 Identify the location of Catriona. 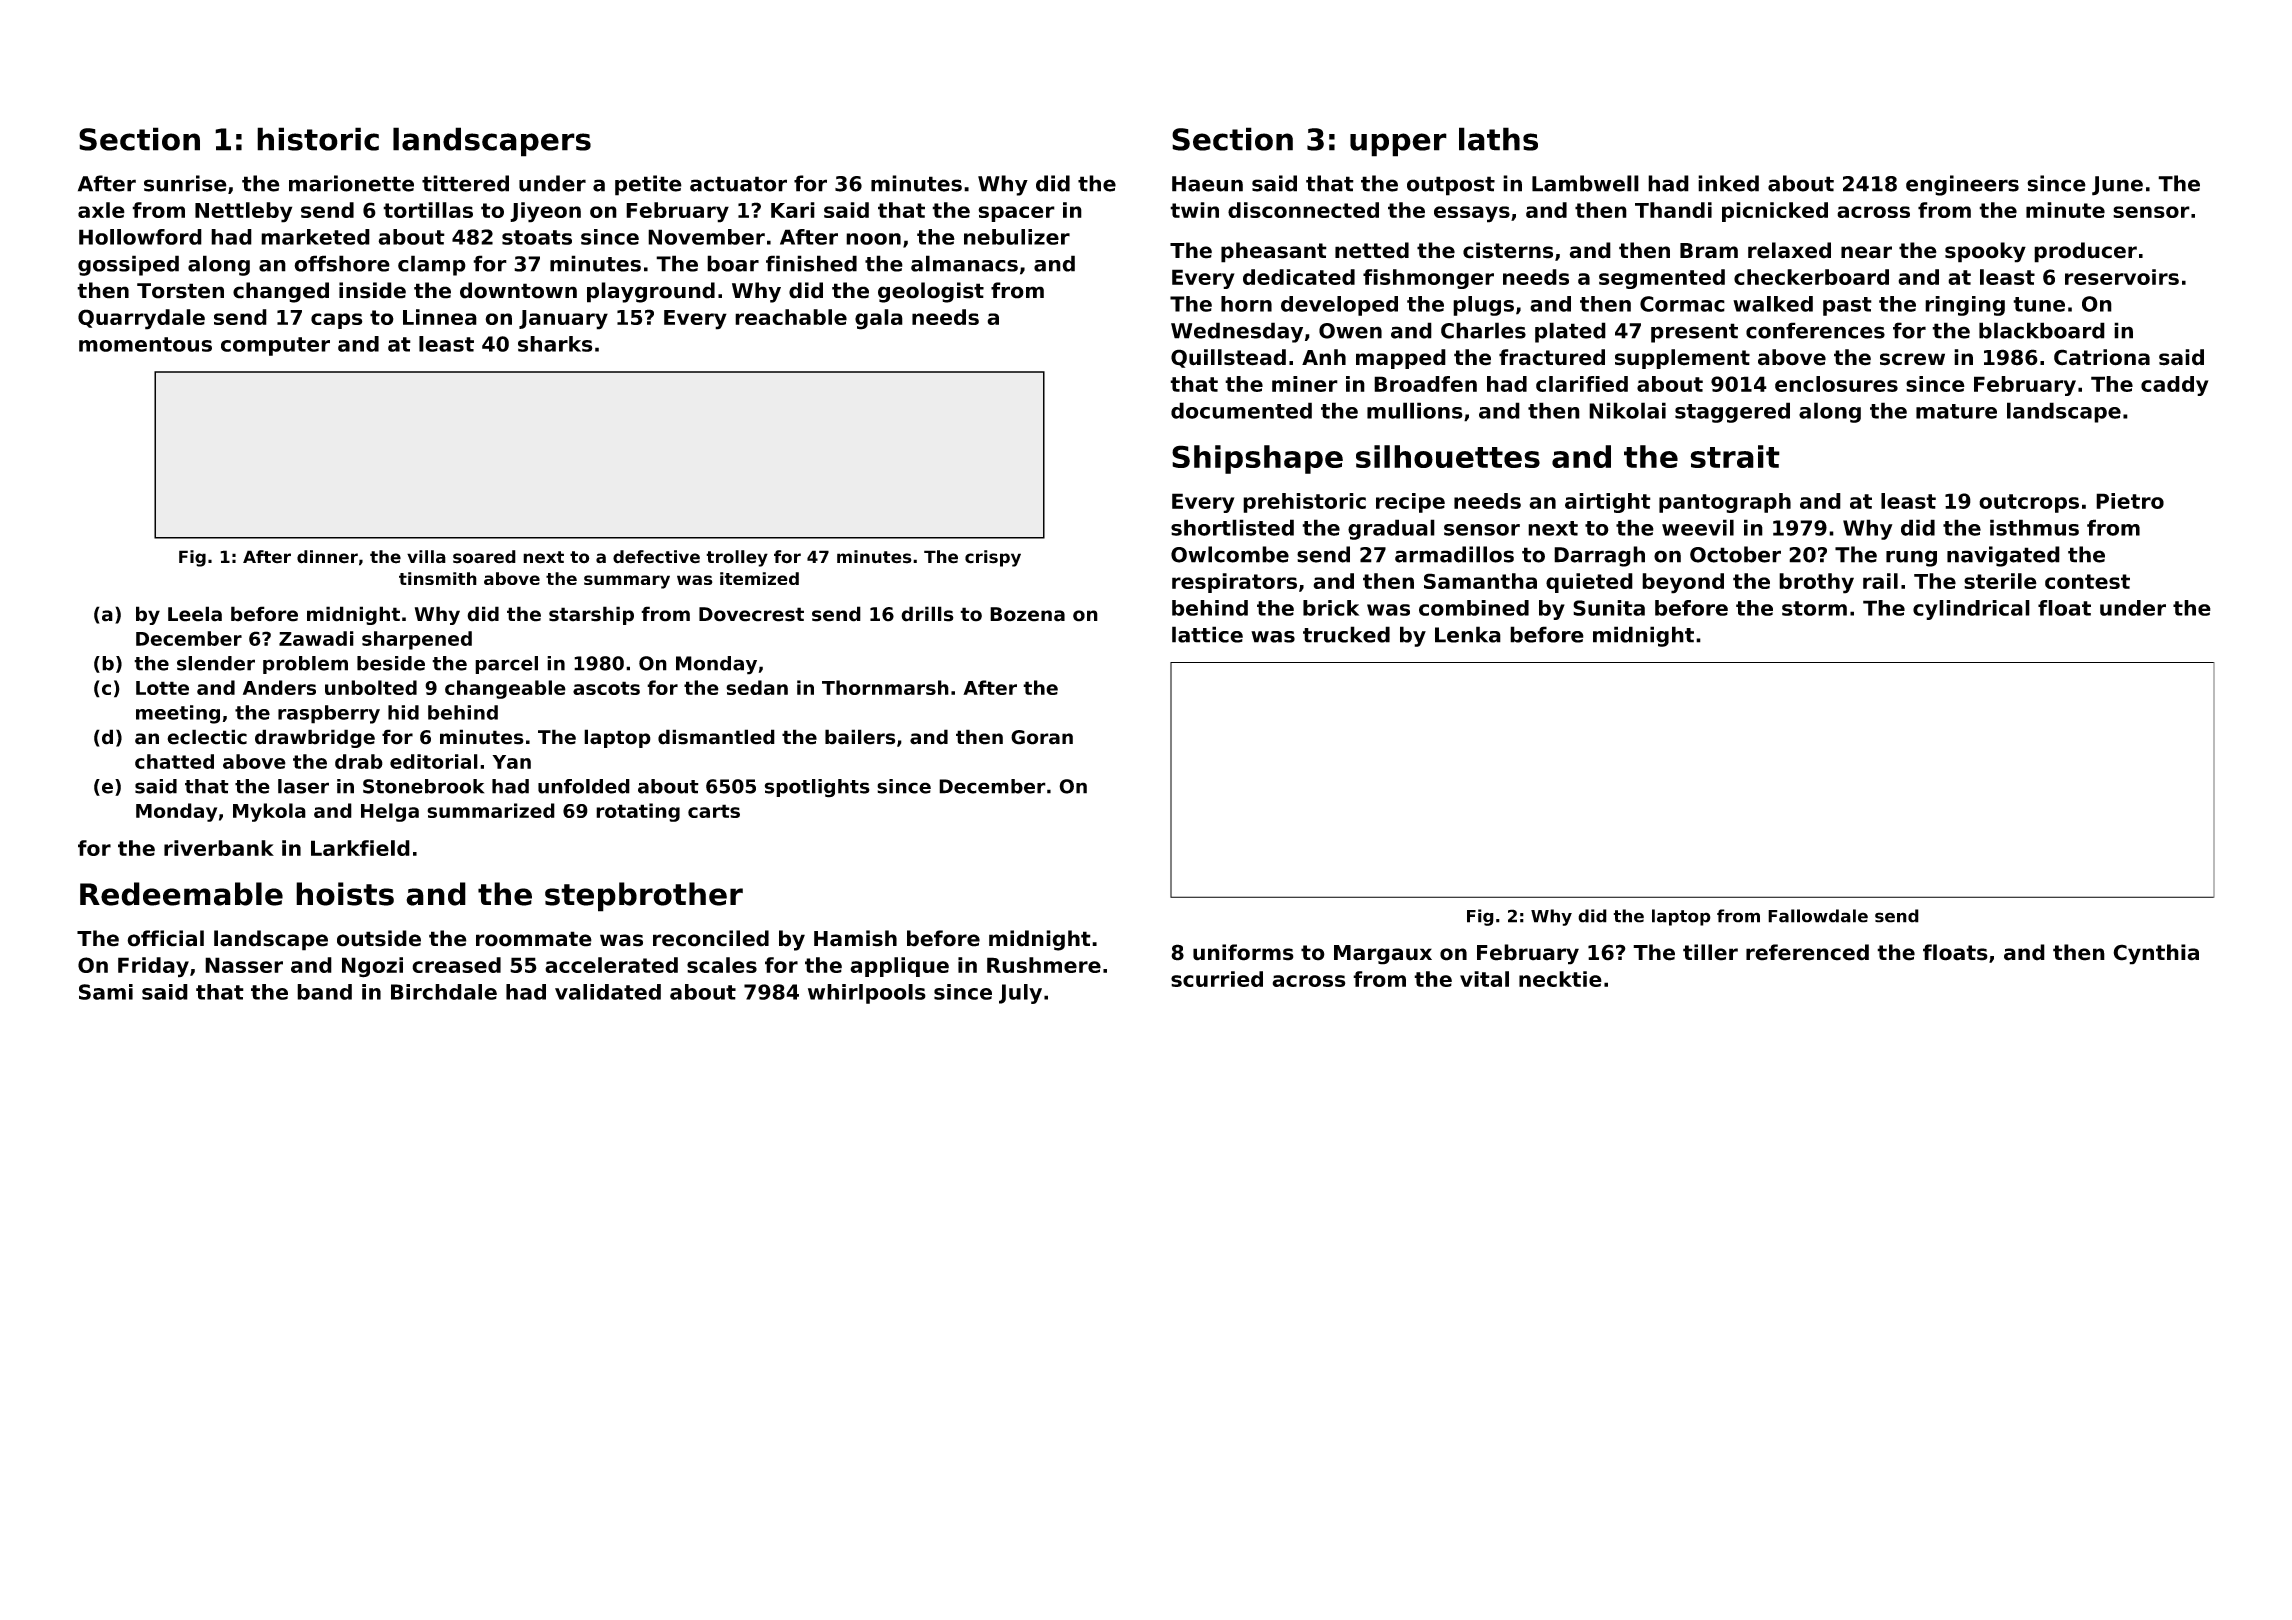
(2102, 357).
